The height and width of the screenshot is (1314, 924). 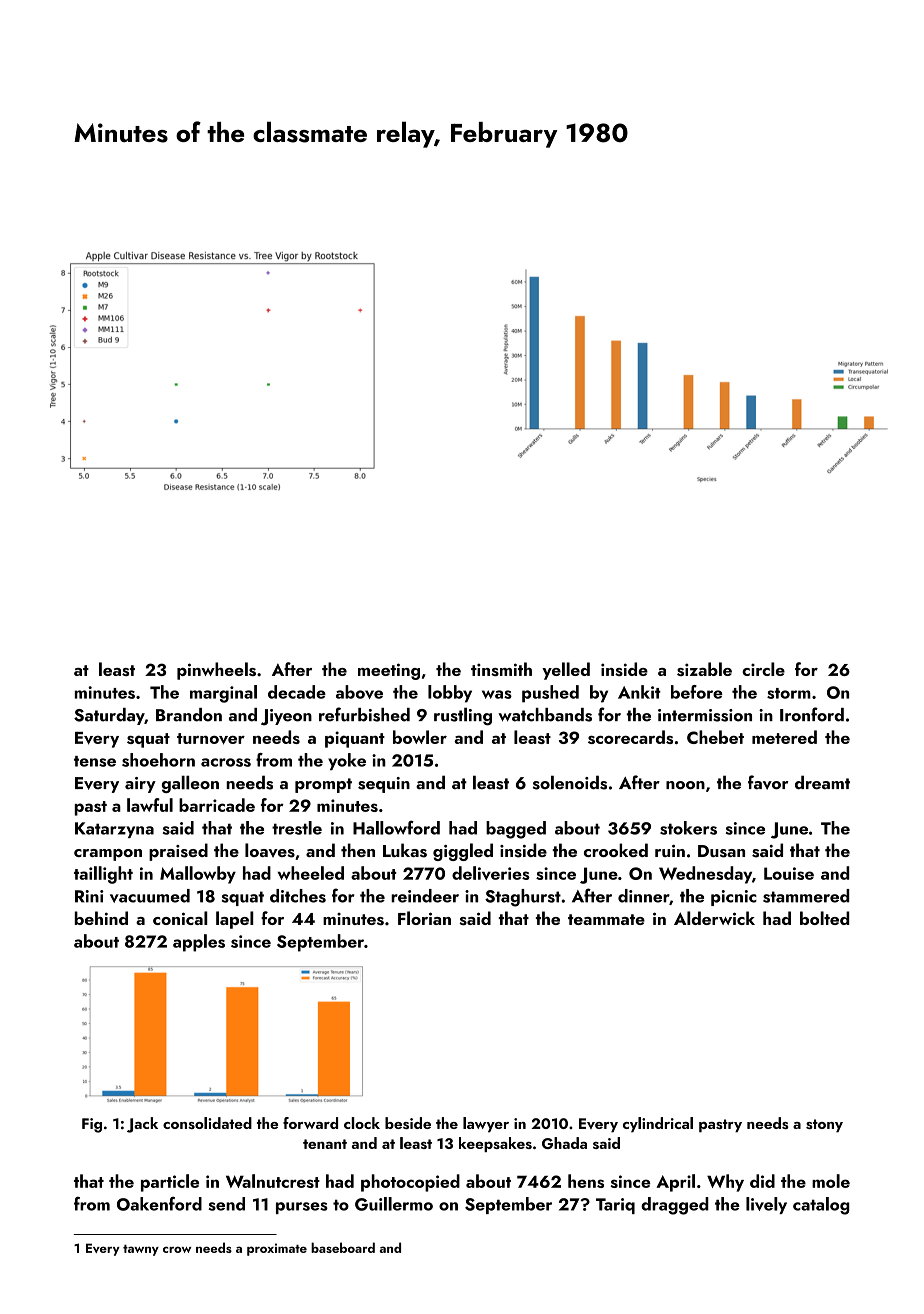 I want to click on meeting, so click(x=389, y=671).
